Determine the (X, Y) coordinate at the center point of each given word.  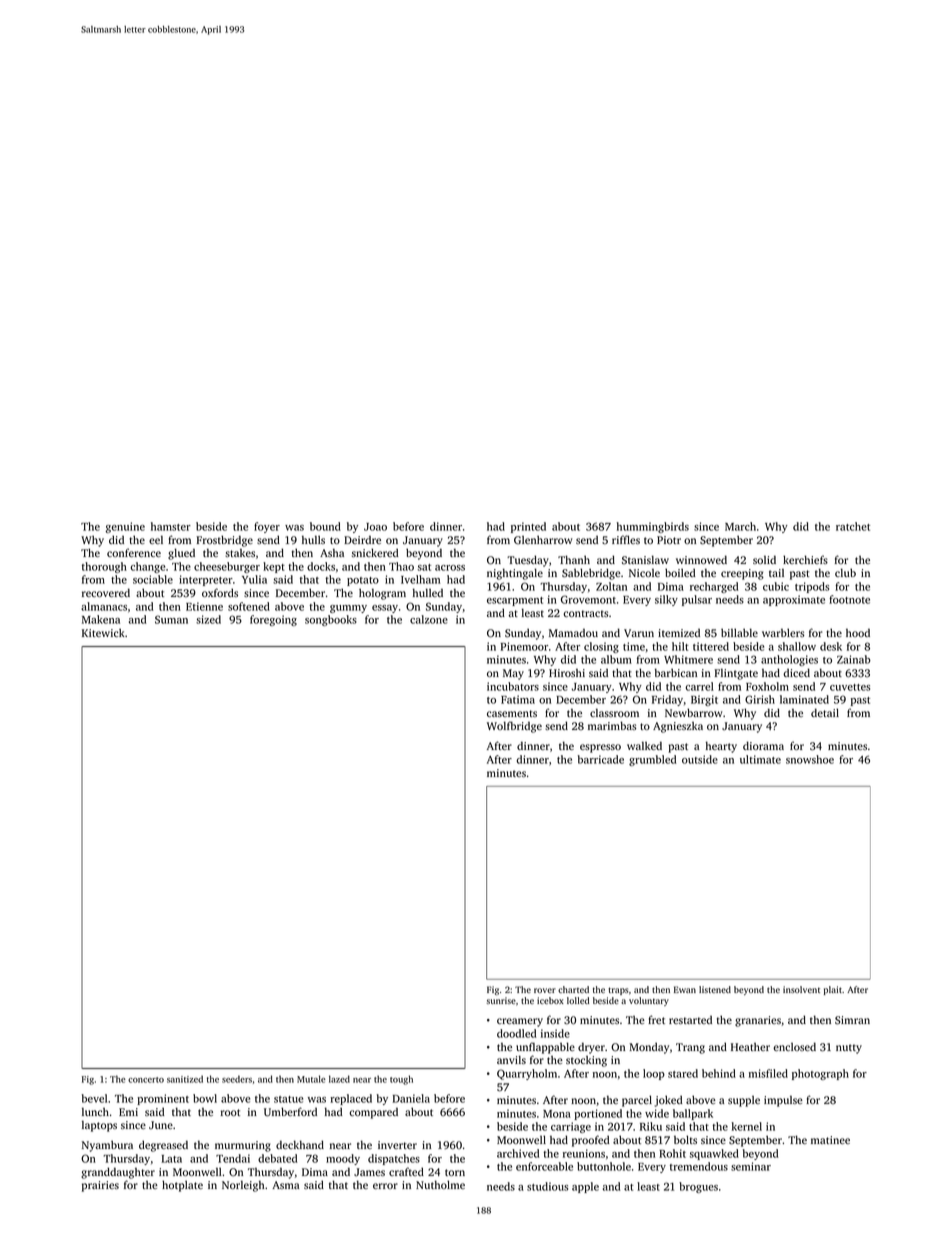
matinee (830, 1140)
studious (547, 1186)
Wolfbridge (514, 727)
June (161, 1125)
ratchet (853, 526)
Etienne (204, 606)
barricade (601, 759)
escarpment (515, 601)
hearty (721, 747)
